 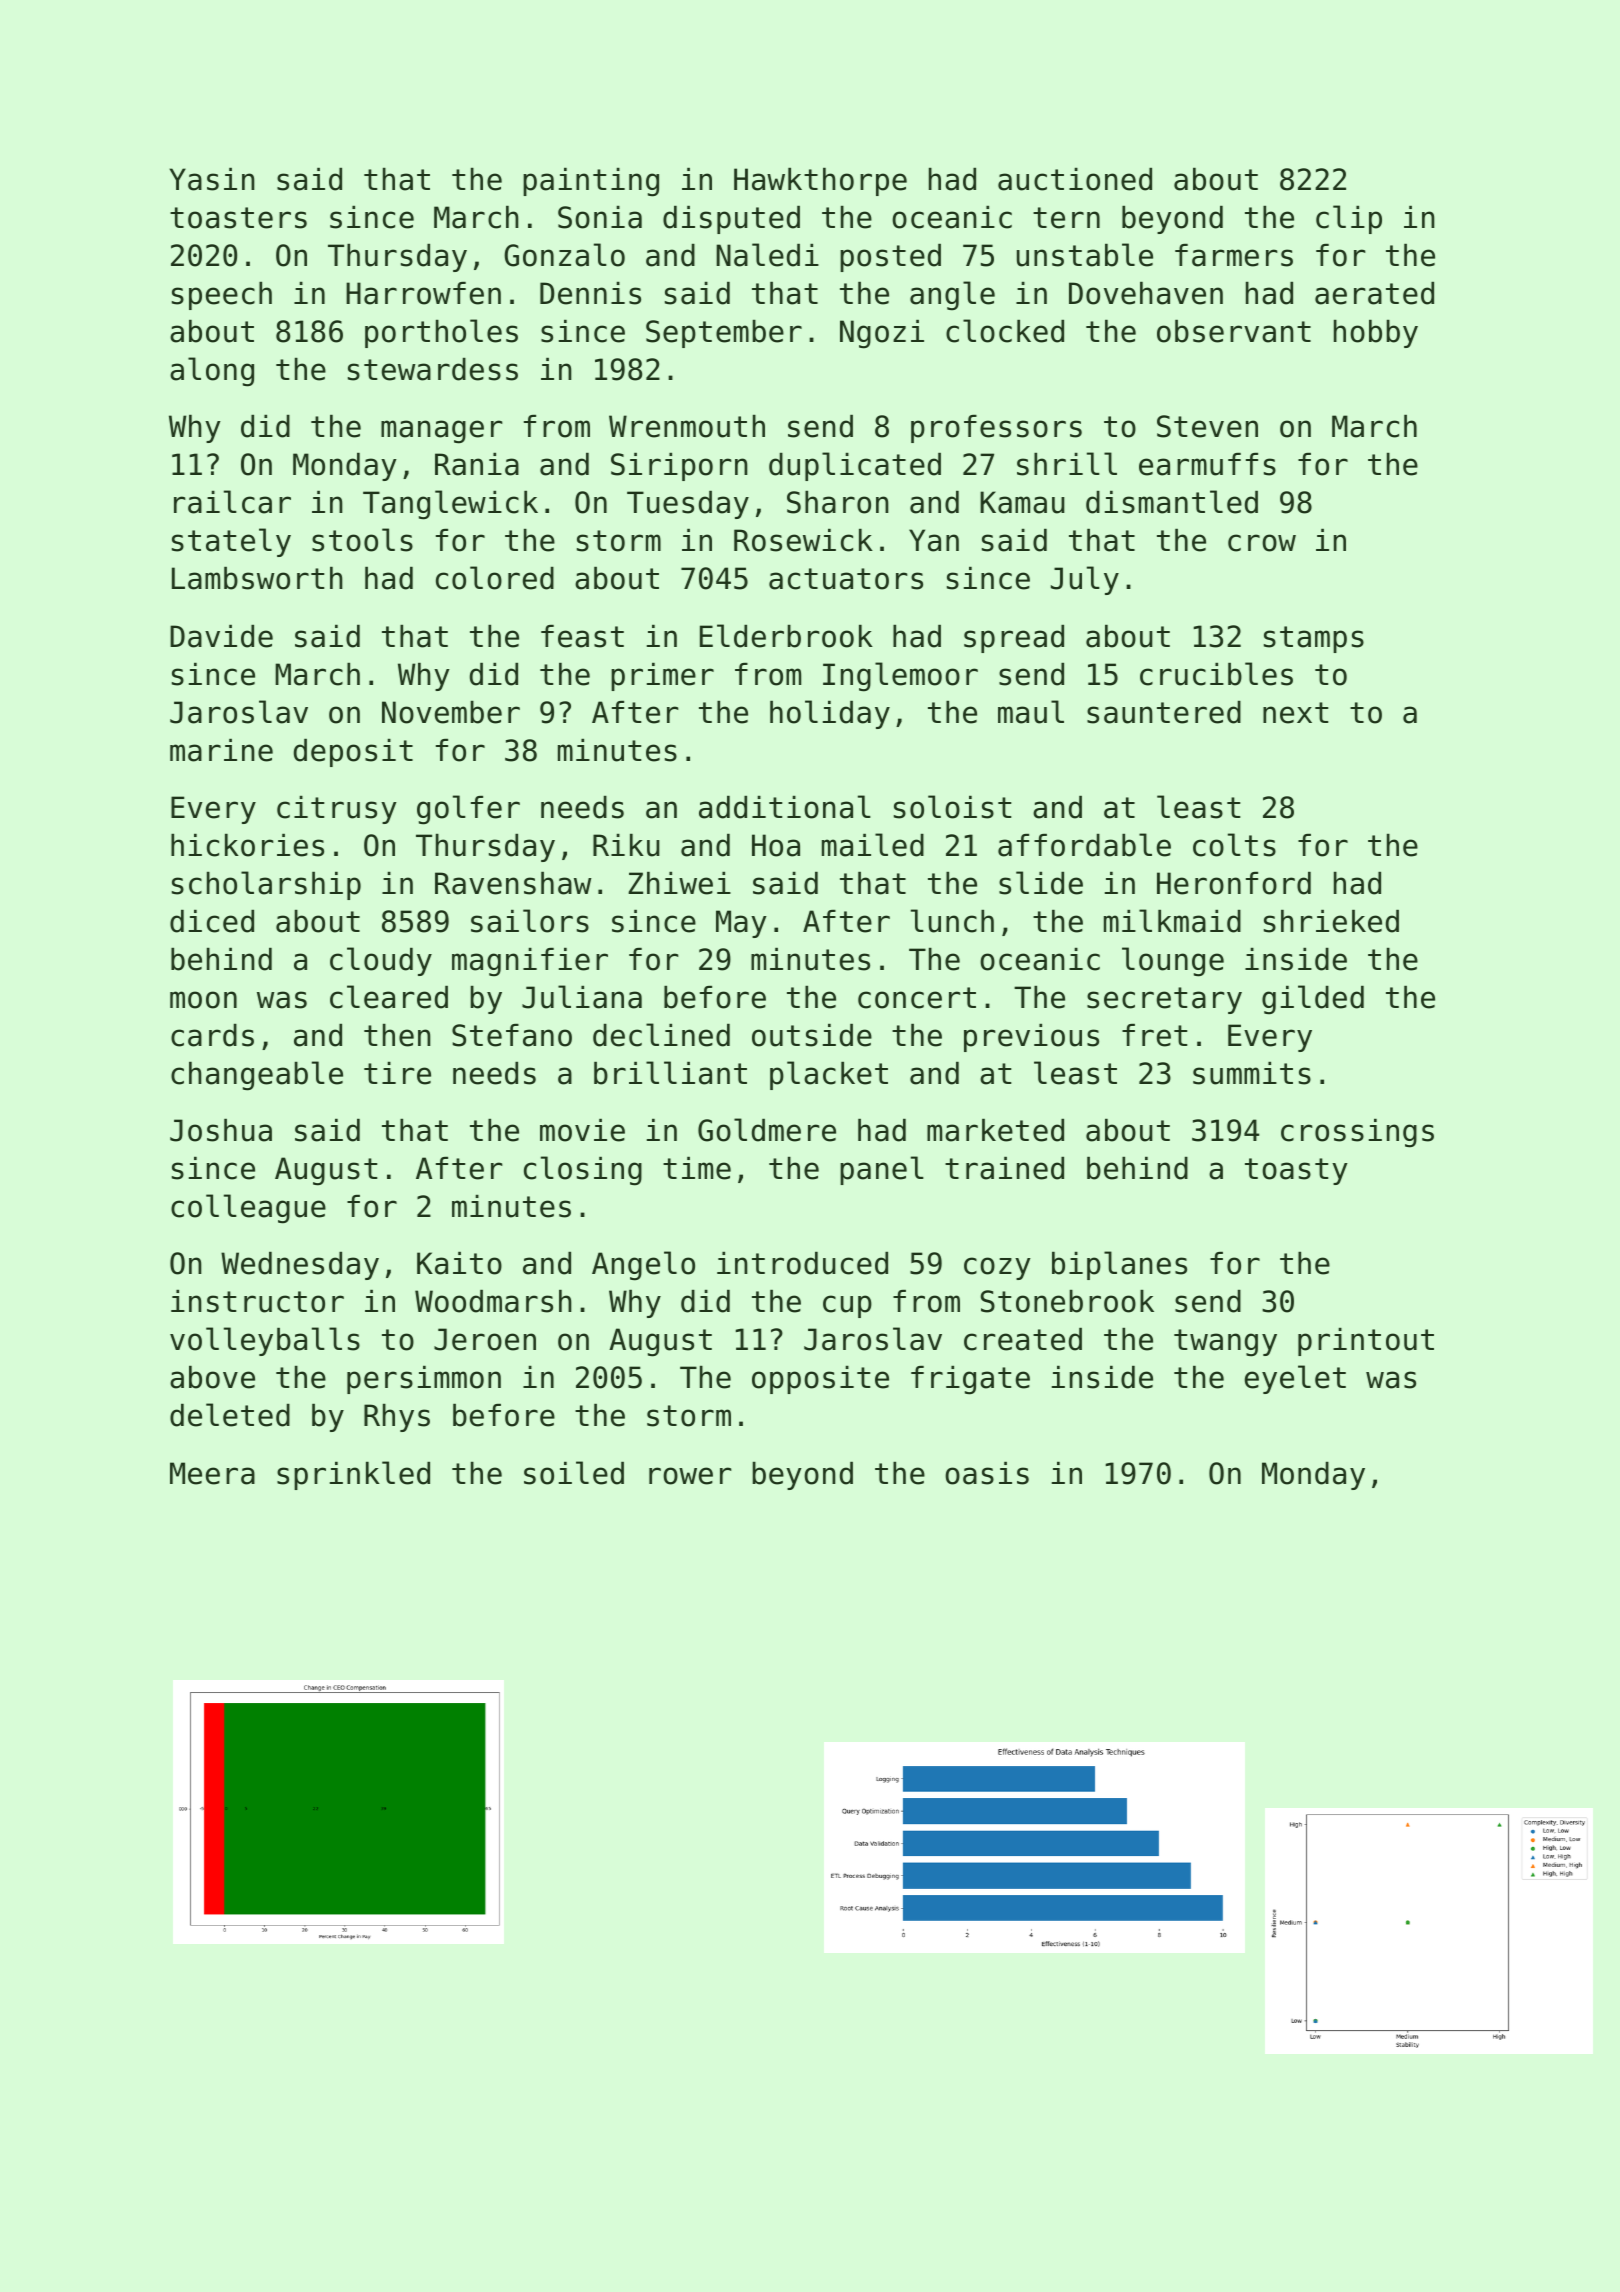 I want to click on Dennis, so click(x=590, y=293).
